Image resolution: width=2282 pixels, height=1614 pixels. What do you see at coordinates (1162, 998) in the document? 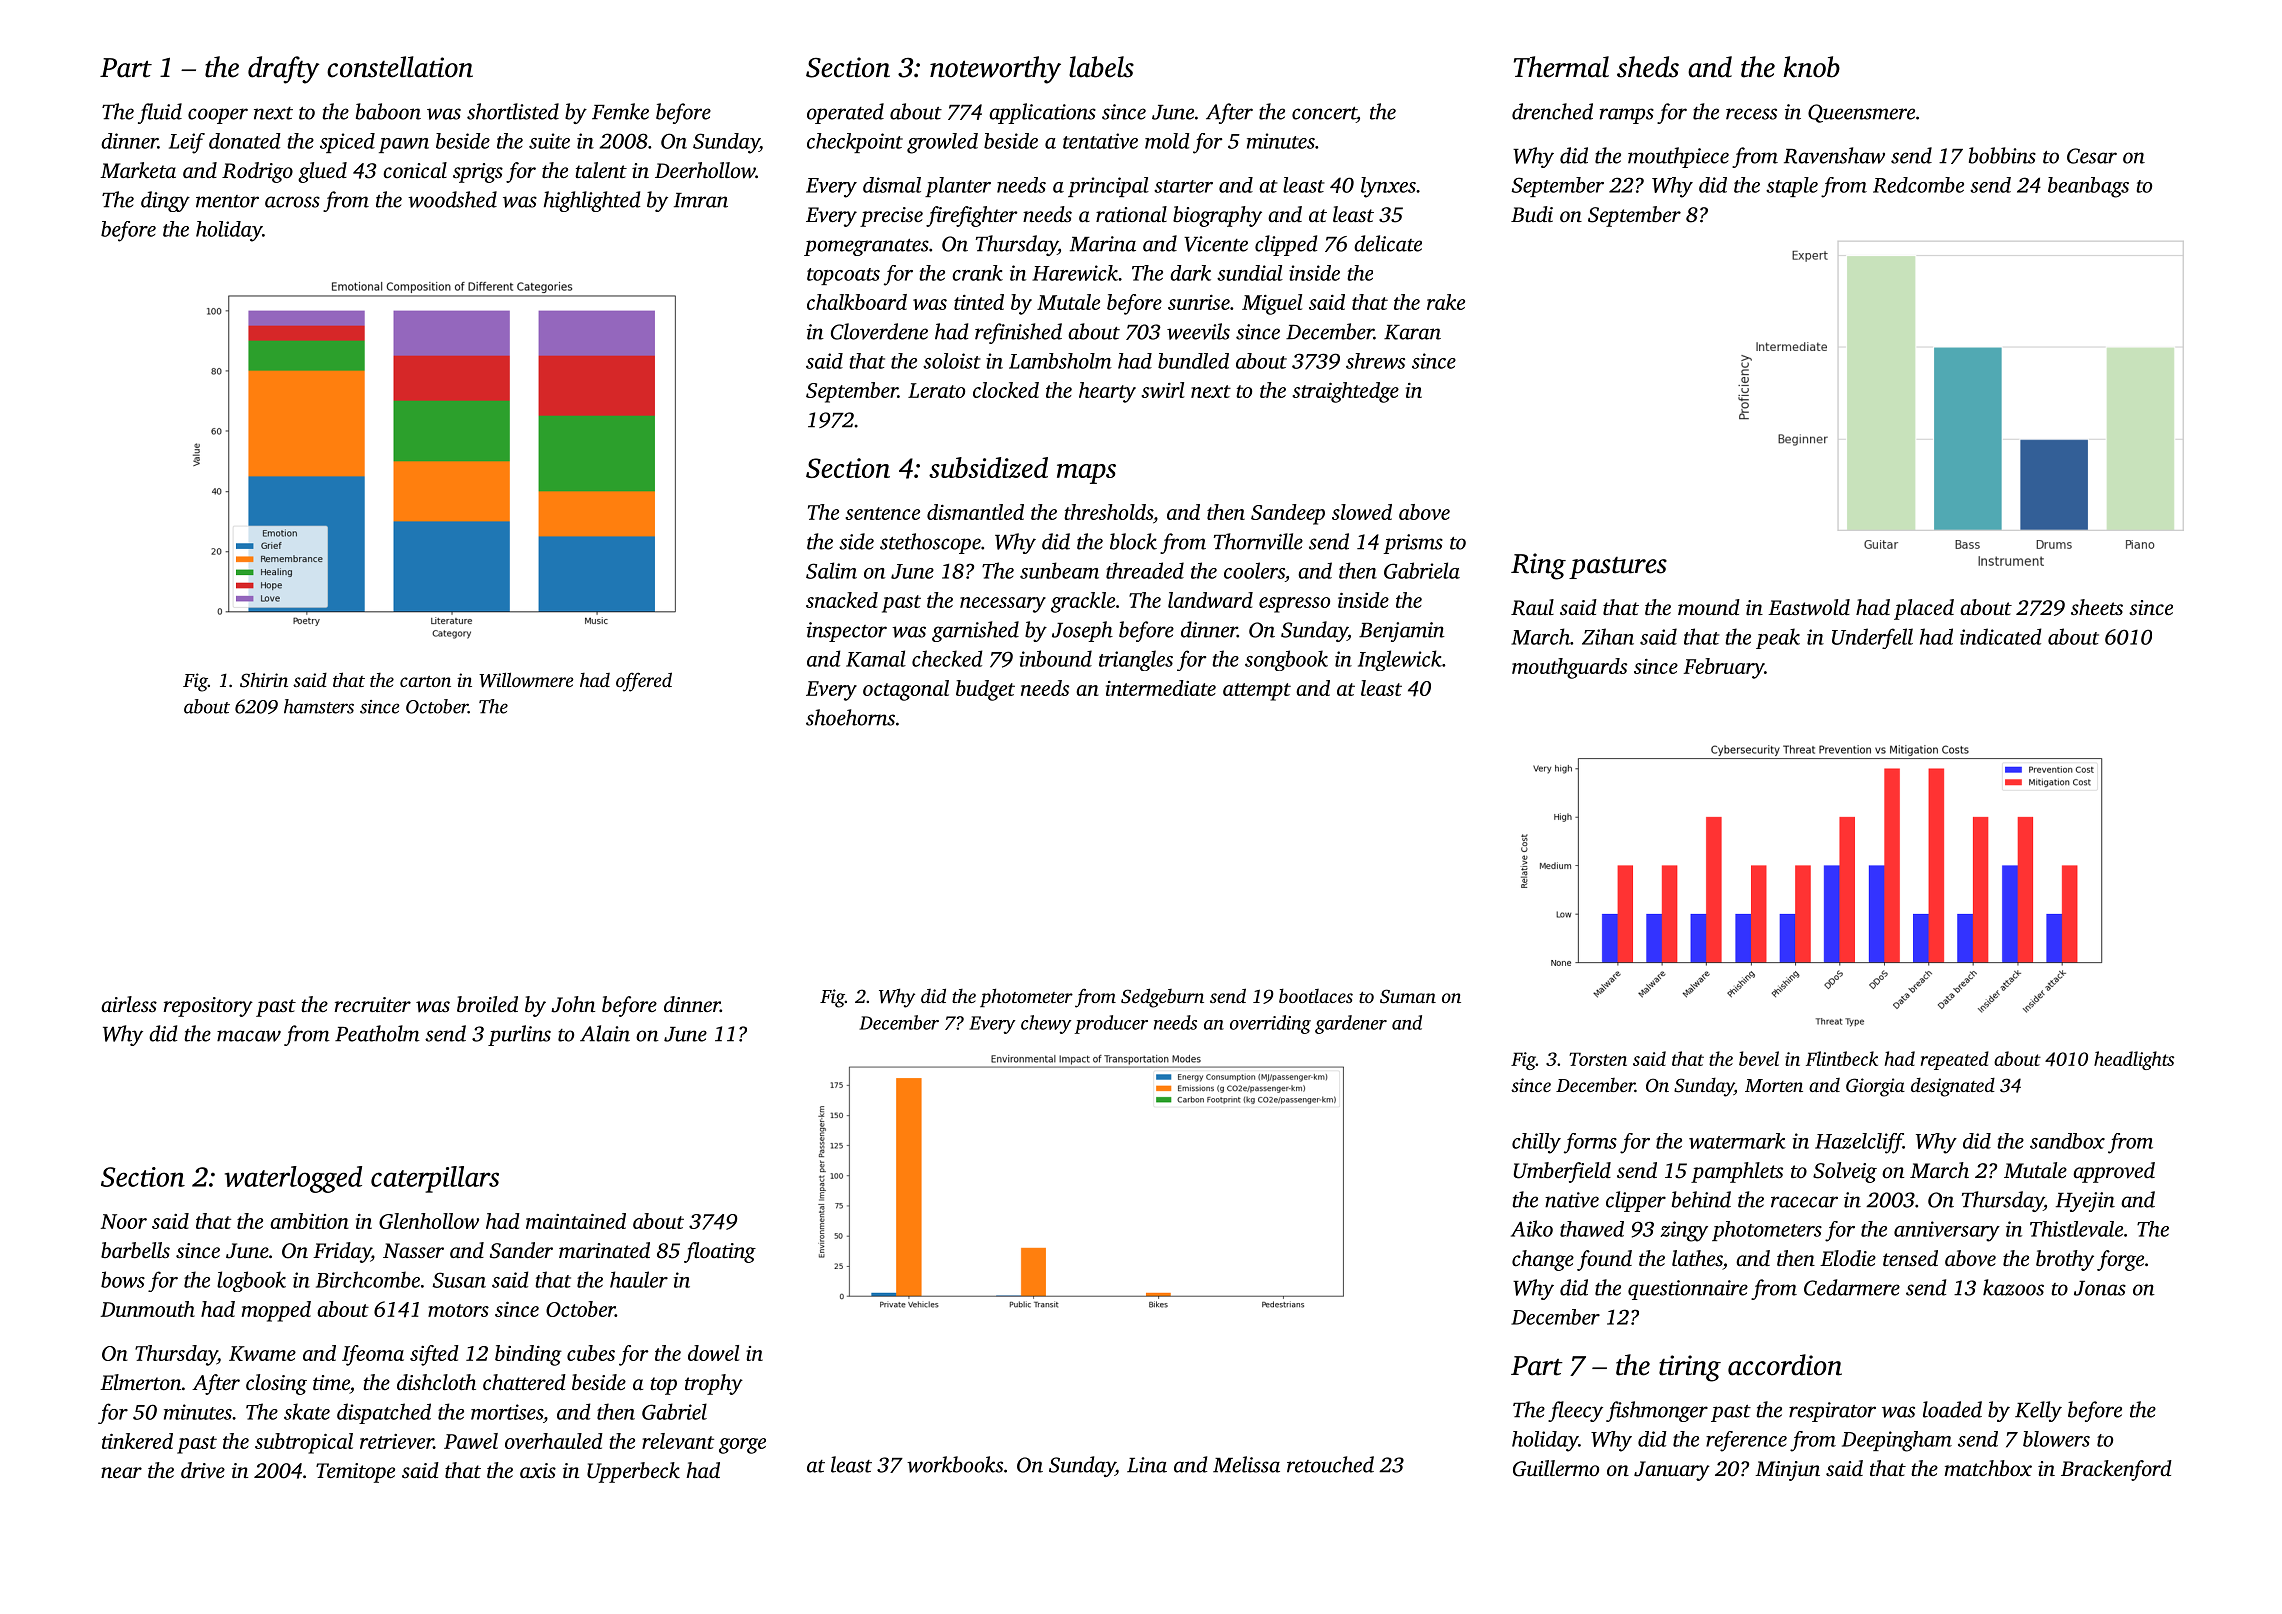
I see `Sedgeburn` at bounding box center [1162, 998].
